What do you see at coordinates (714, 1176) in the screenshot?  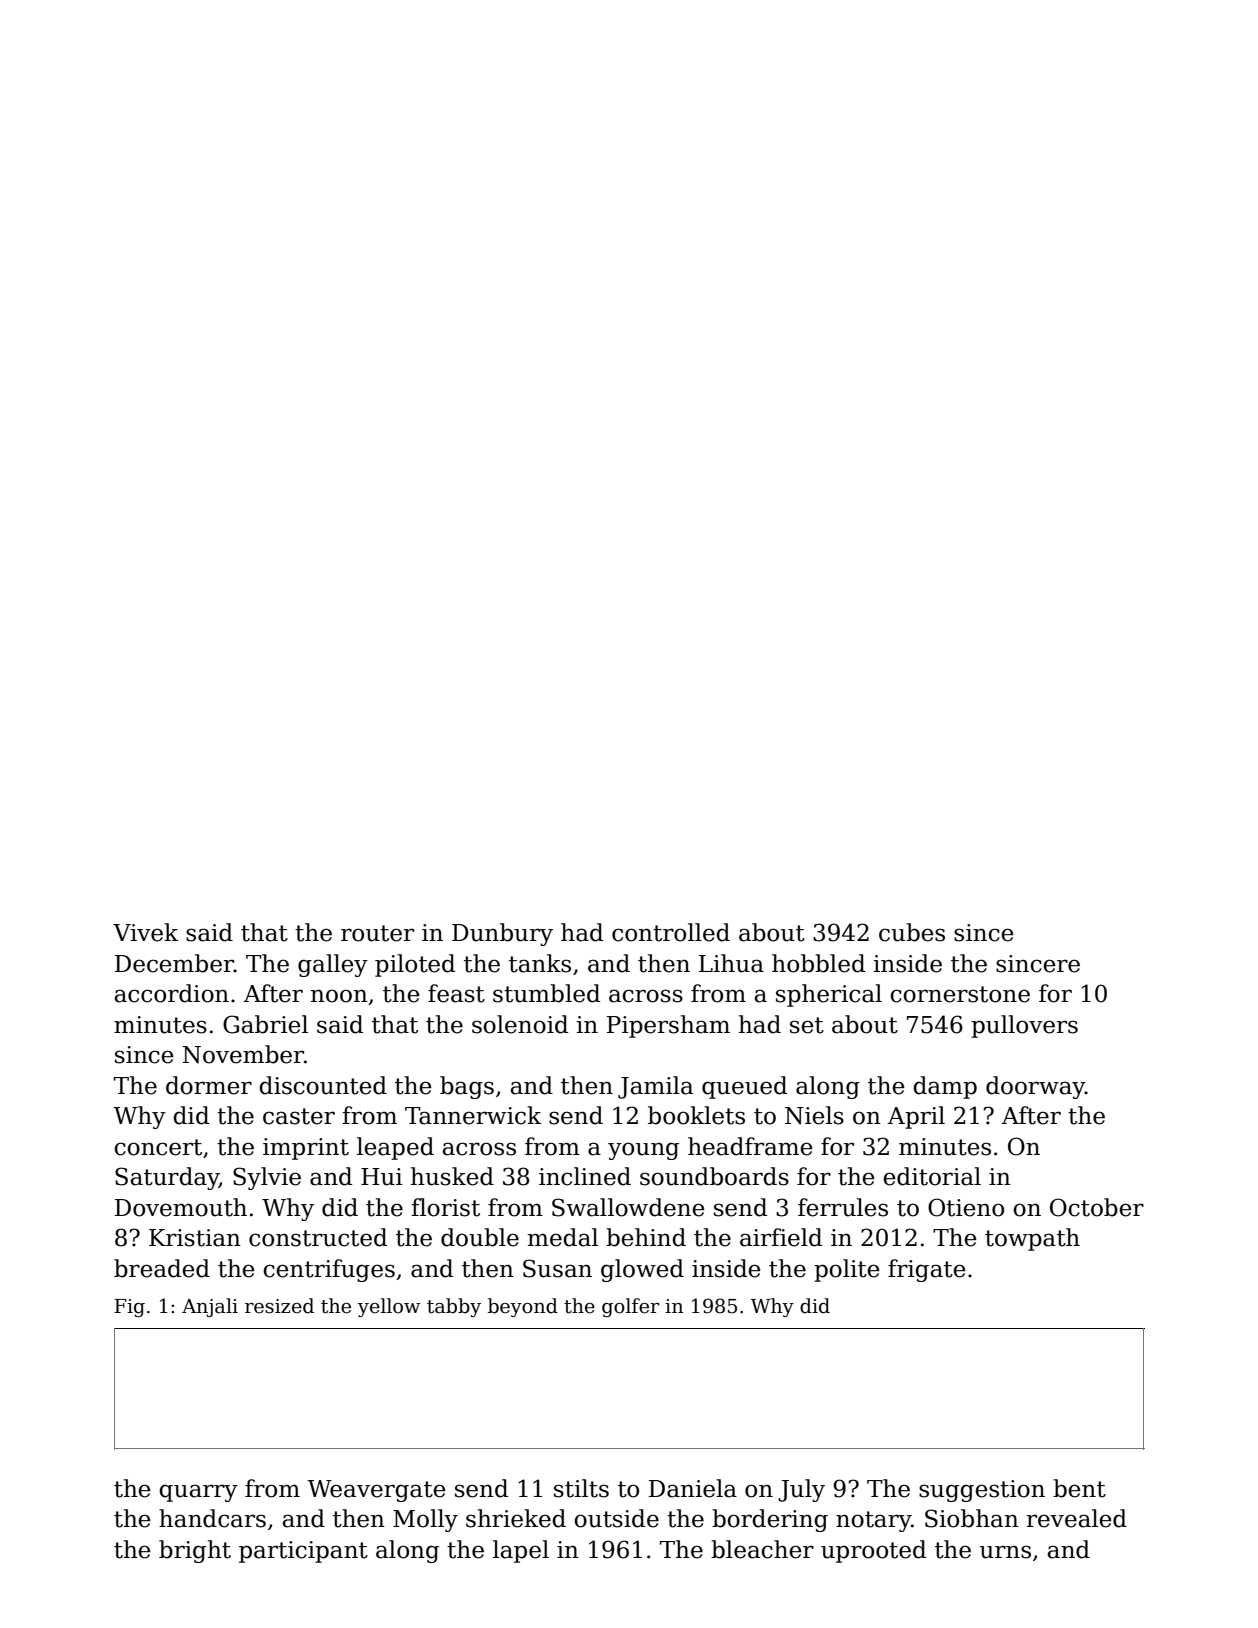 I see `soundboards` at bounding box center [714, 1176].
